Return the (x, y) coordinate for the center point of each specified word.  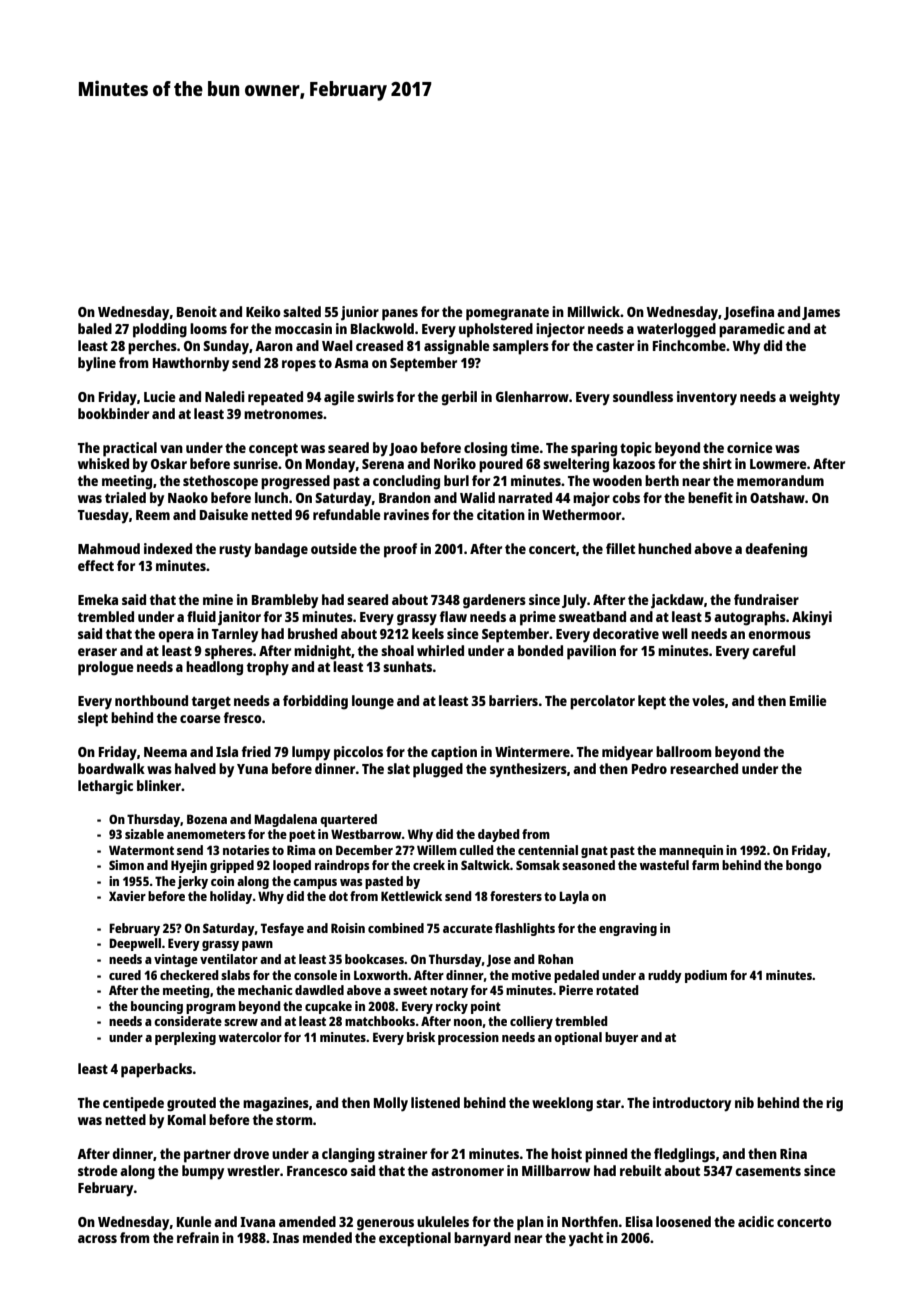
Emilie (808, 700)
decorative (626, 633)
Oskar (169, 463)
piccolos (358, 753)
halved (195, 768)
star (608, 1103)
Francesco (317, 1171)
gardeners (494, 601)
